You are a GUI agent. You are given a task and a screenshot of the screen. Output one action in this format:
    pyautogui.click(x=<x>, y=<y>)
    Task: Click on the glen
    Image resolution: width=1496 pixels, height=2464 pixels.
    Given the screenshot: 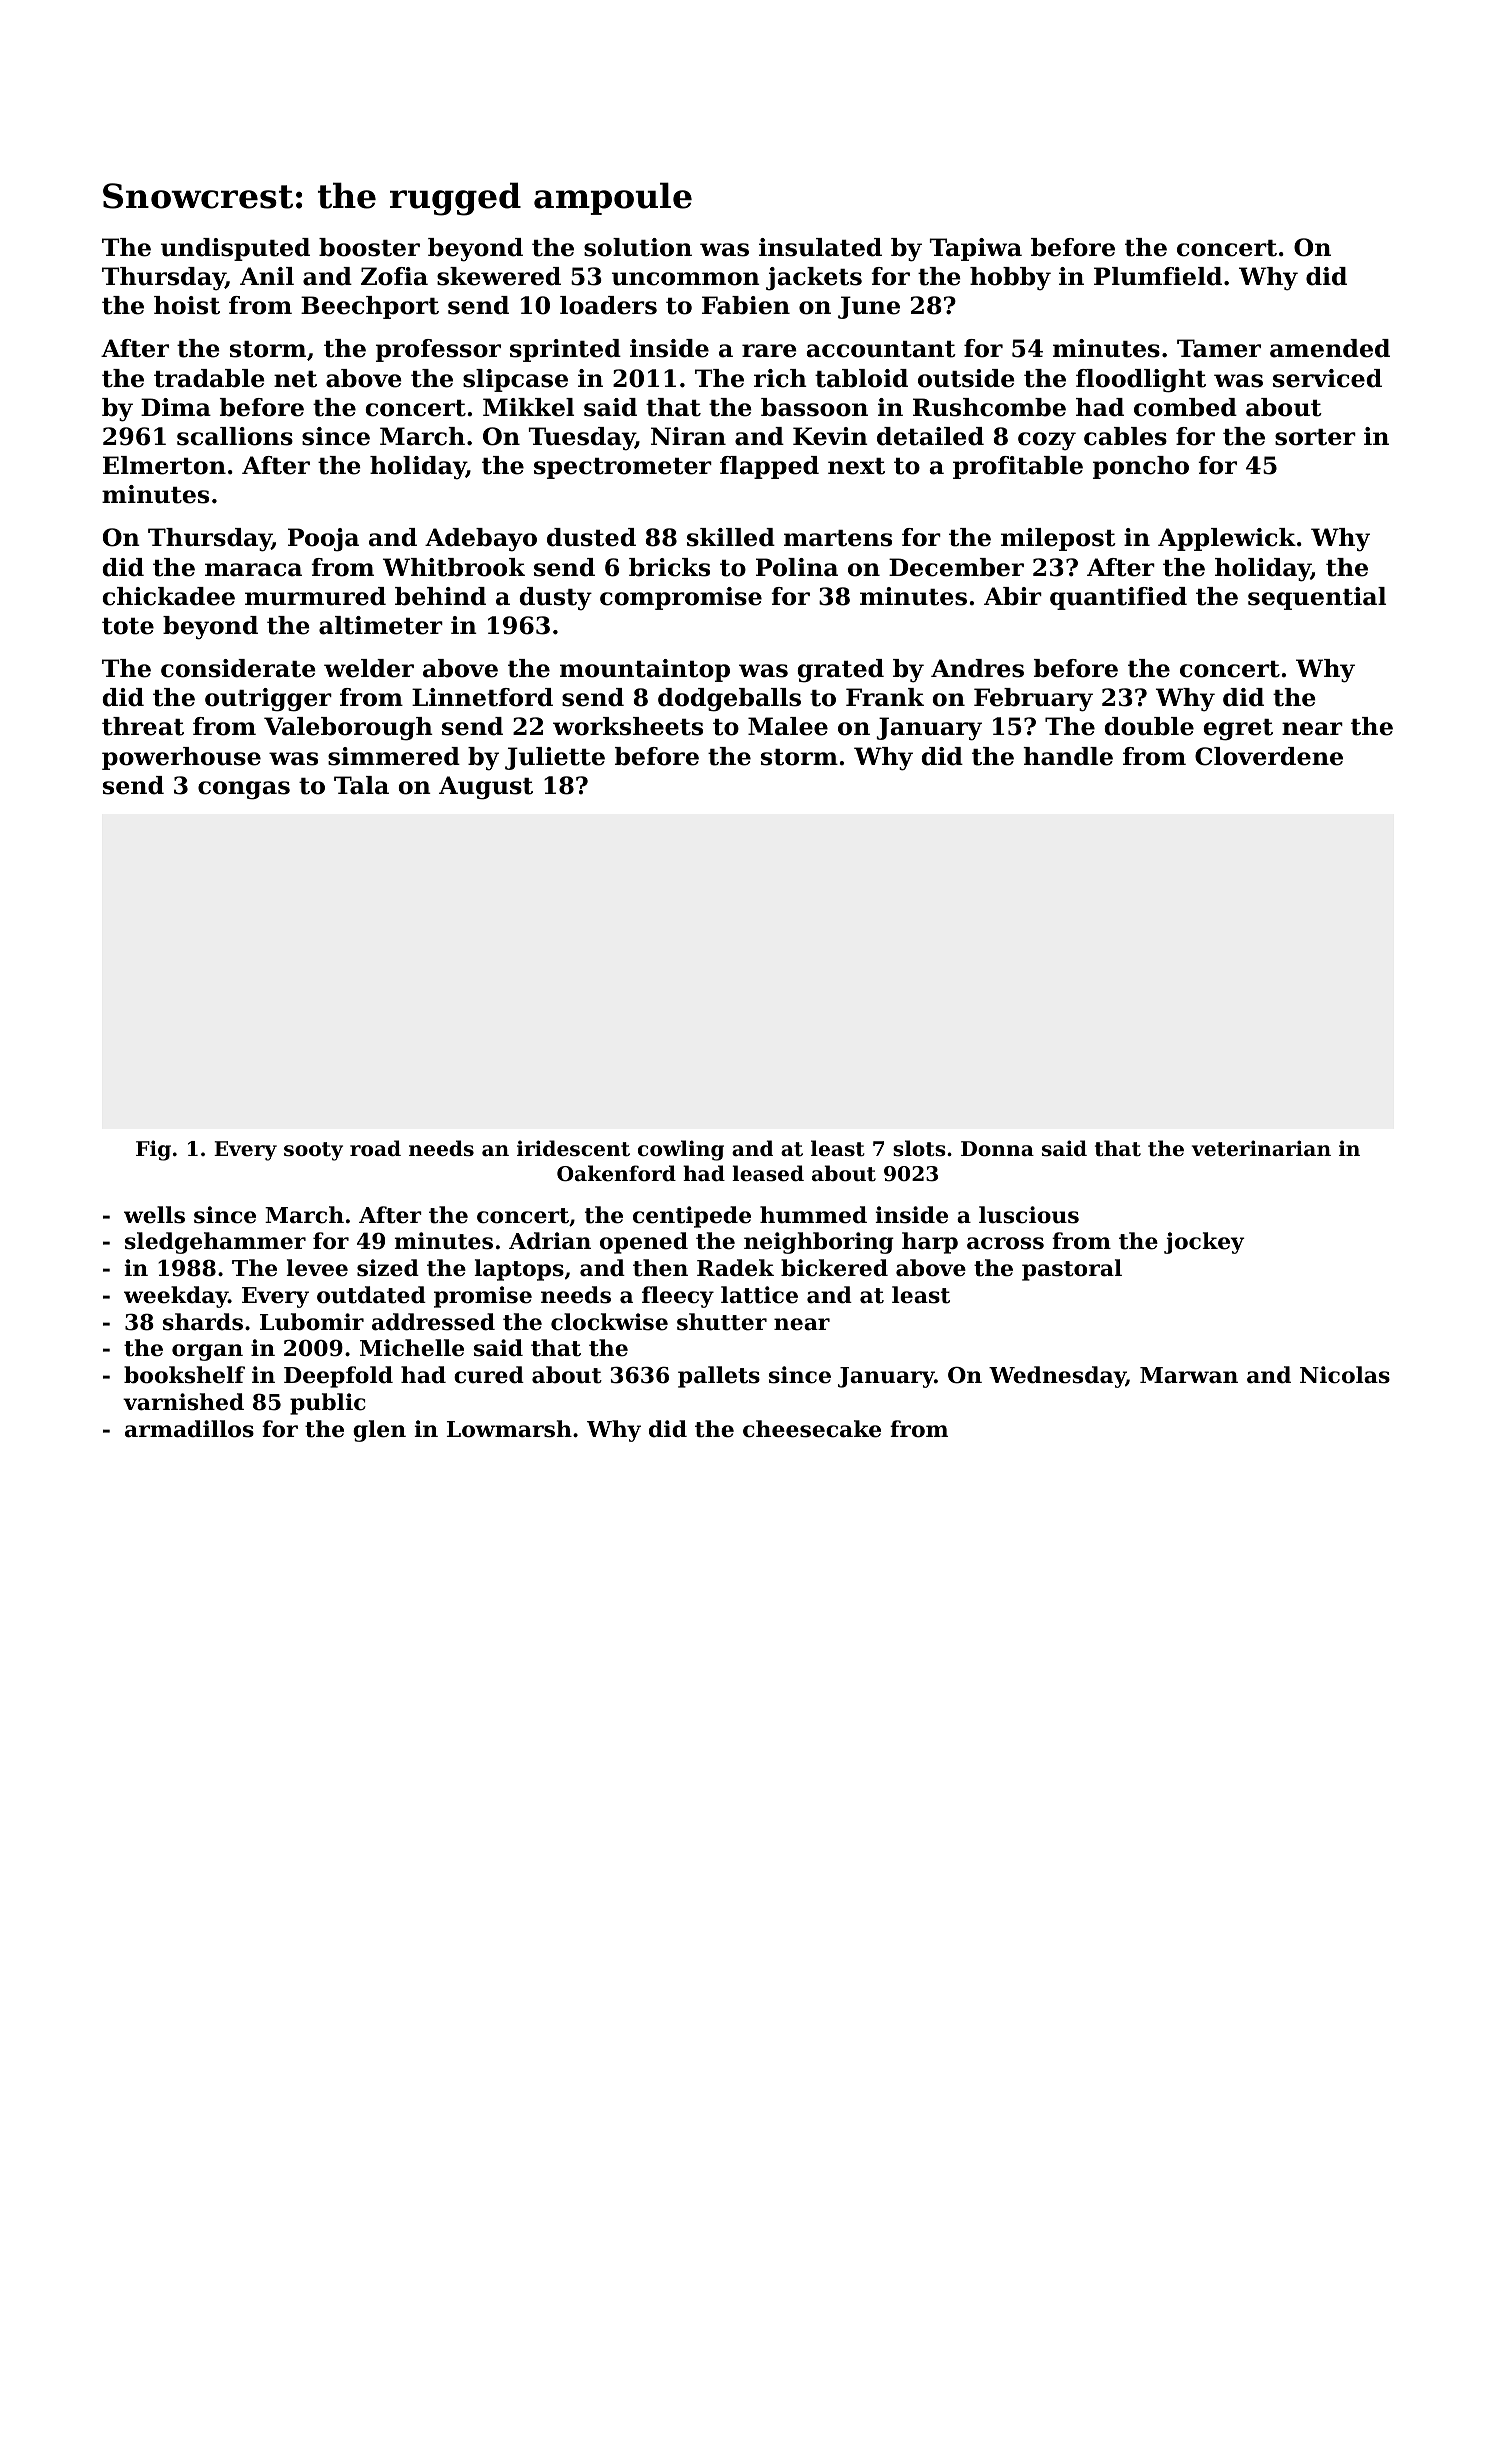 What is the action you would take?
    pyautogui.click(x=379, y=1431)
